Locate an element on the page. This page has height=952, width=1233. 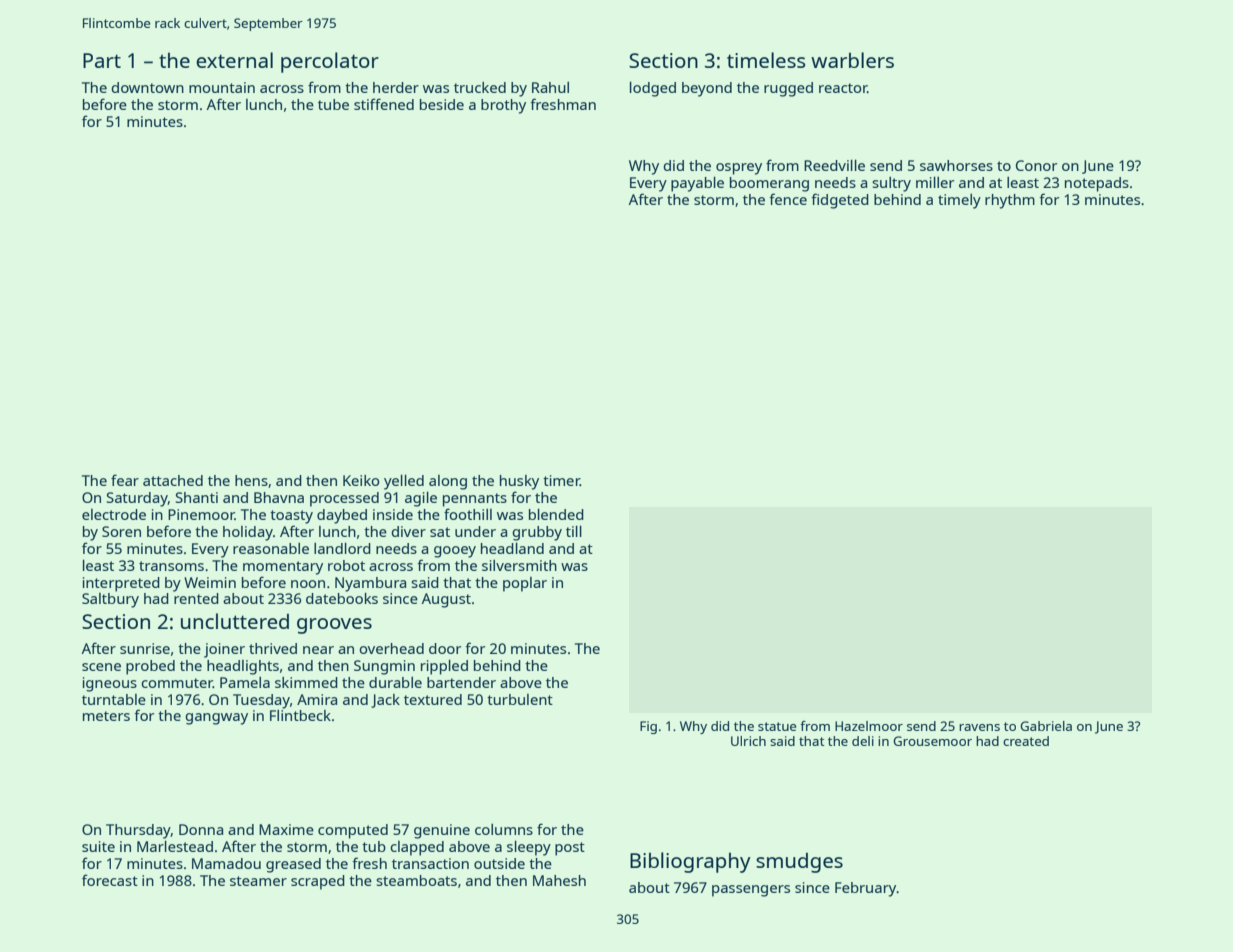
February is located at coordinates (866, 889).
